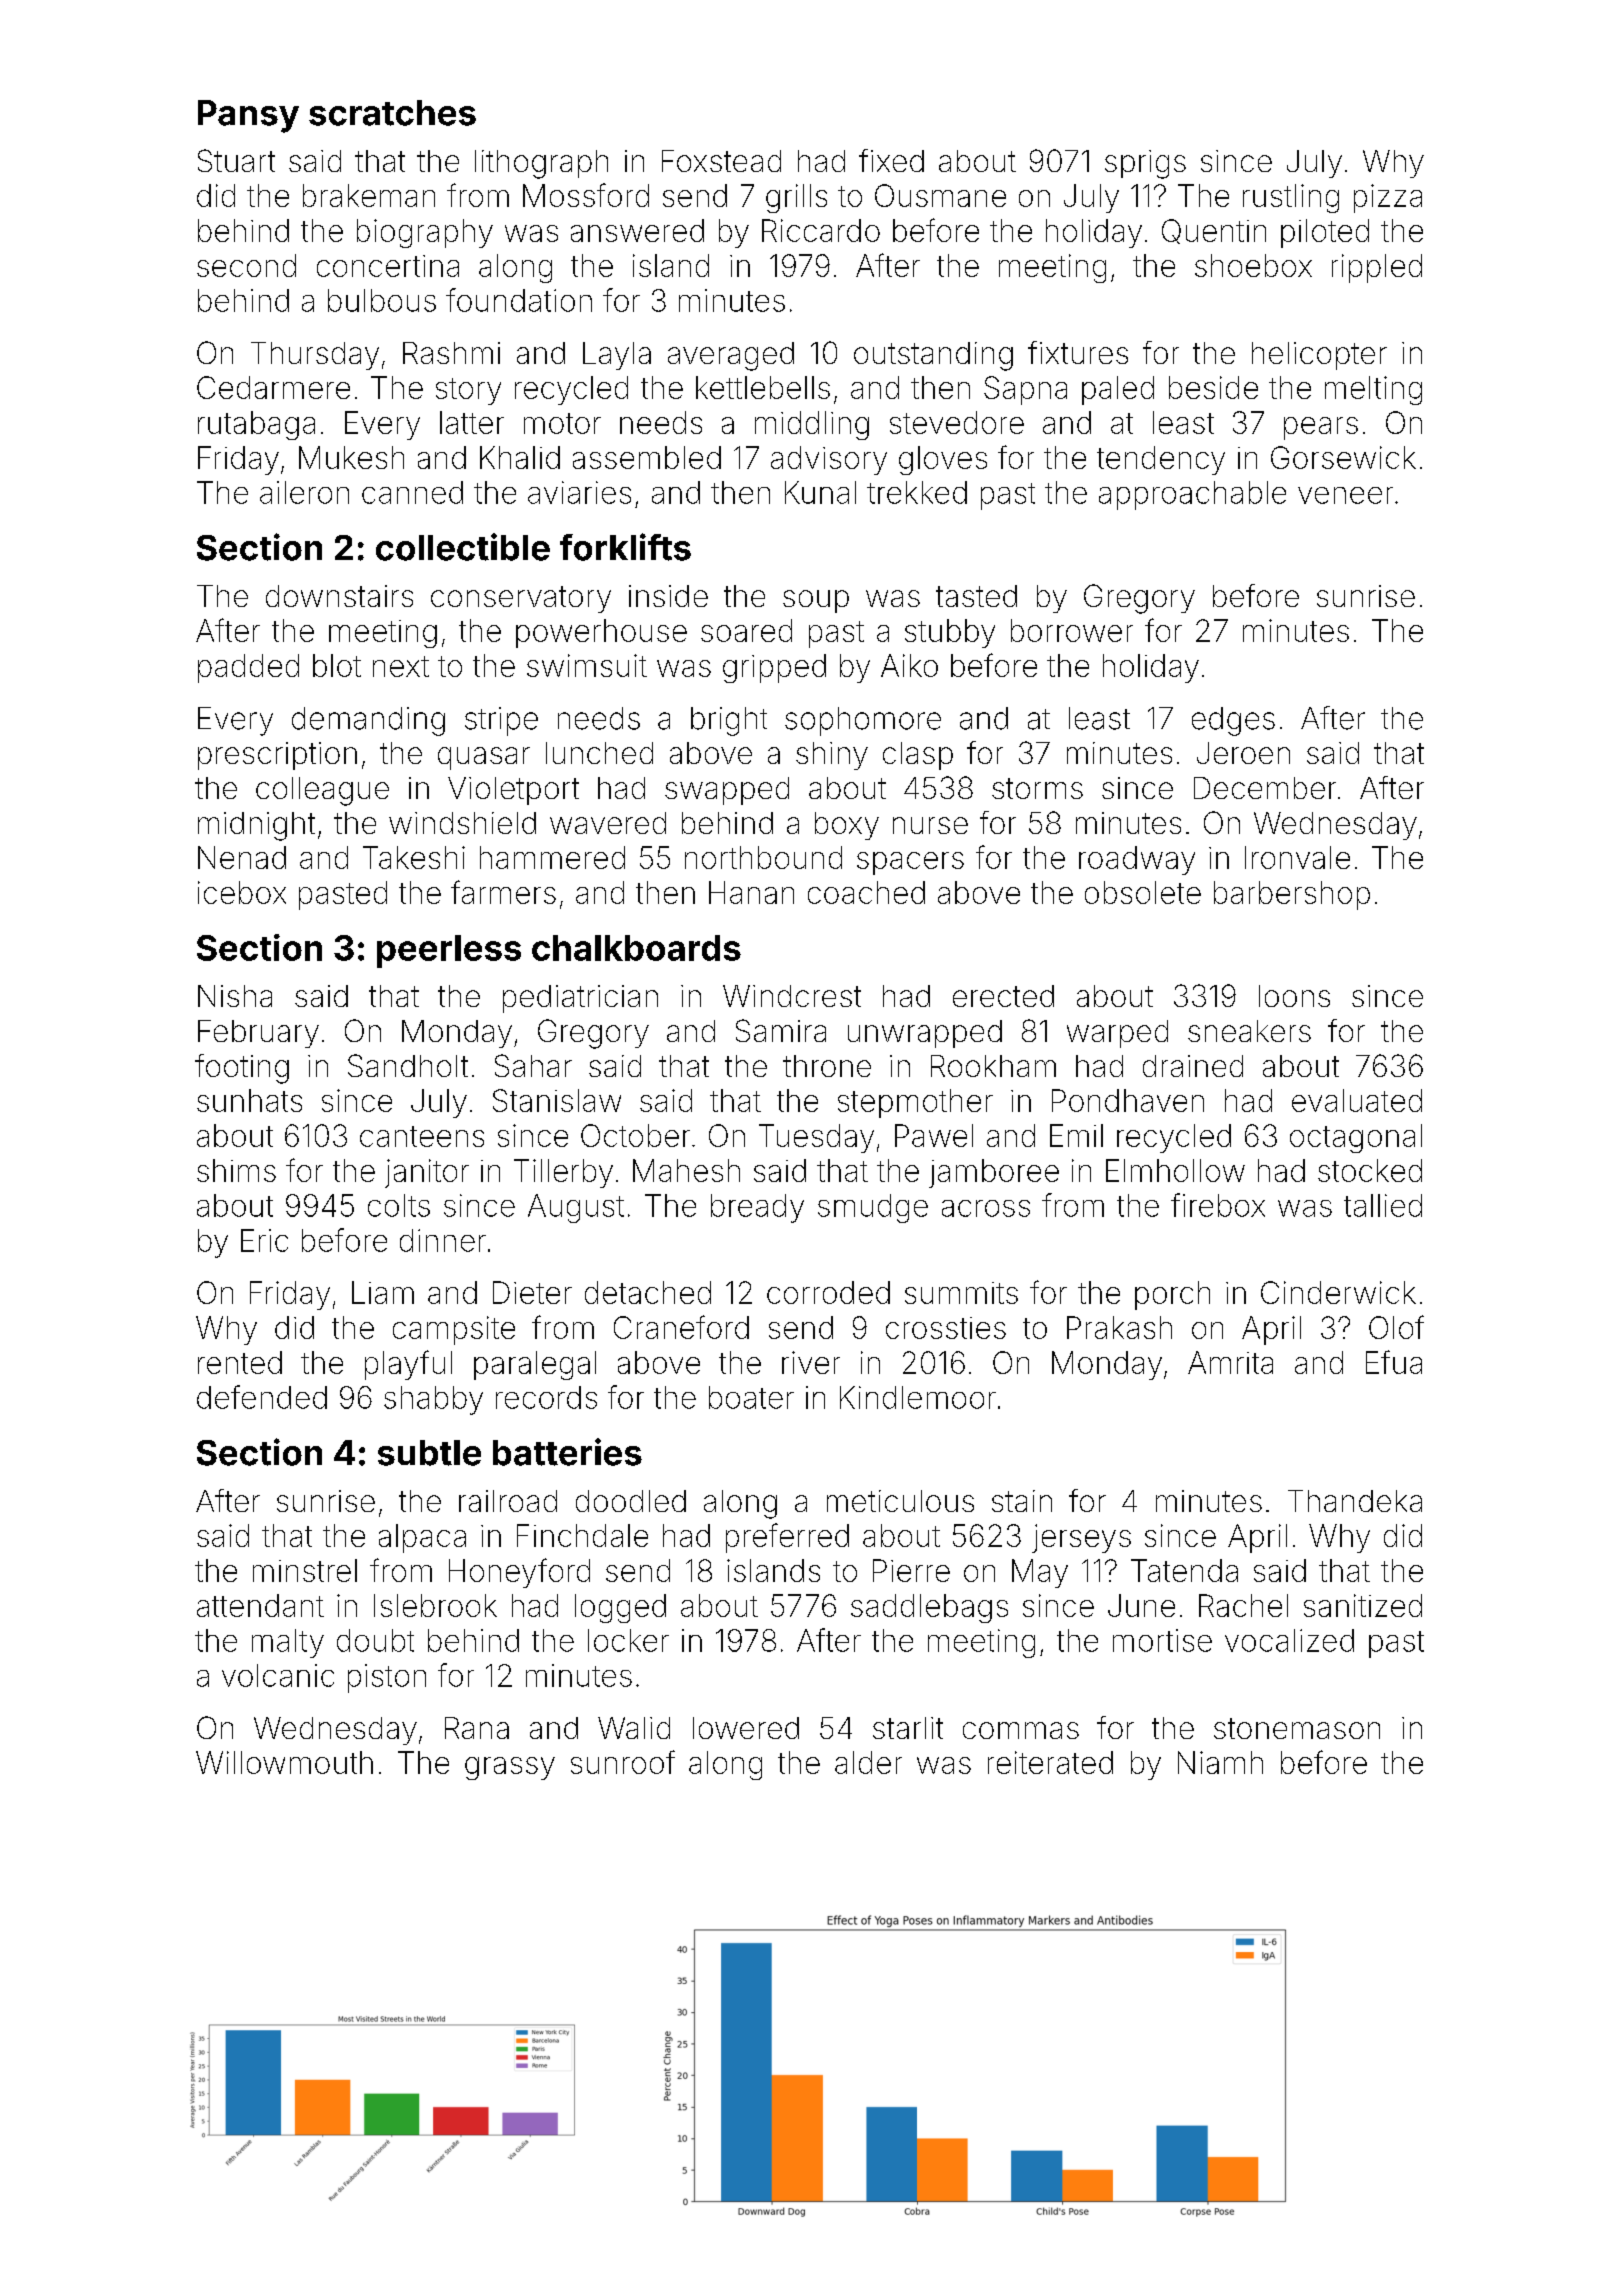  What do you see at coordinates (477, 1728) in the image?
I see `Rana` at bounding box center [477, 1728].
